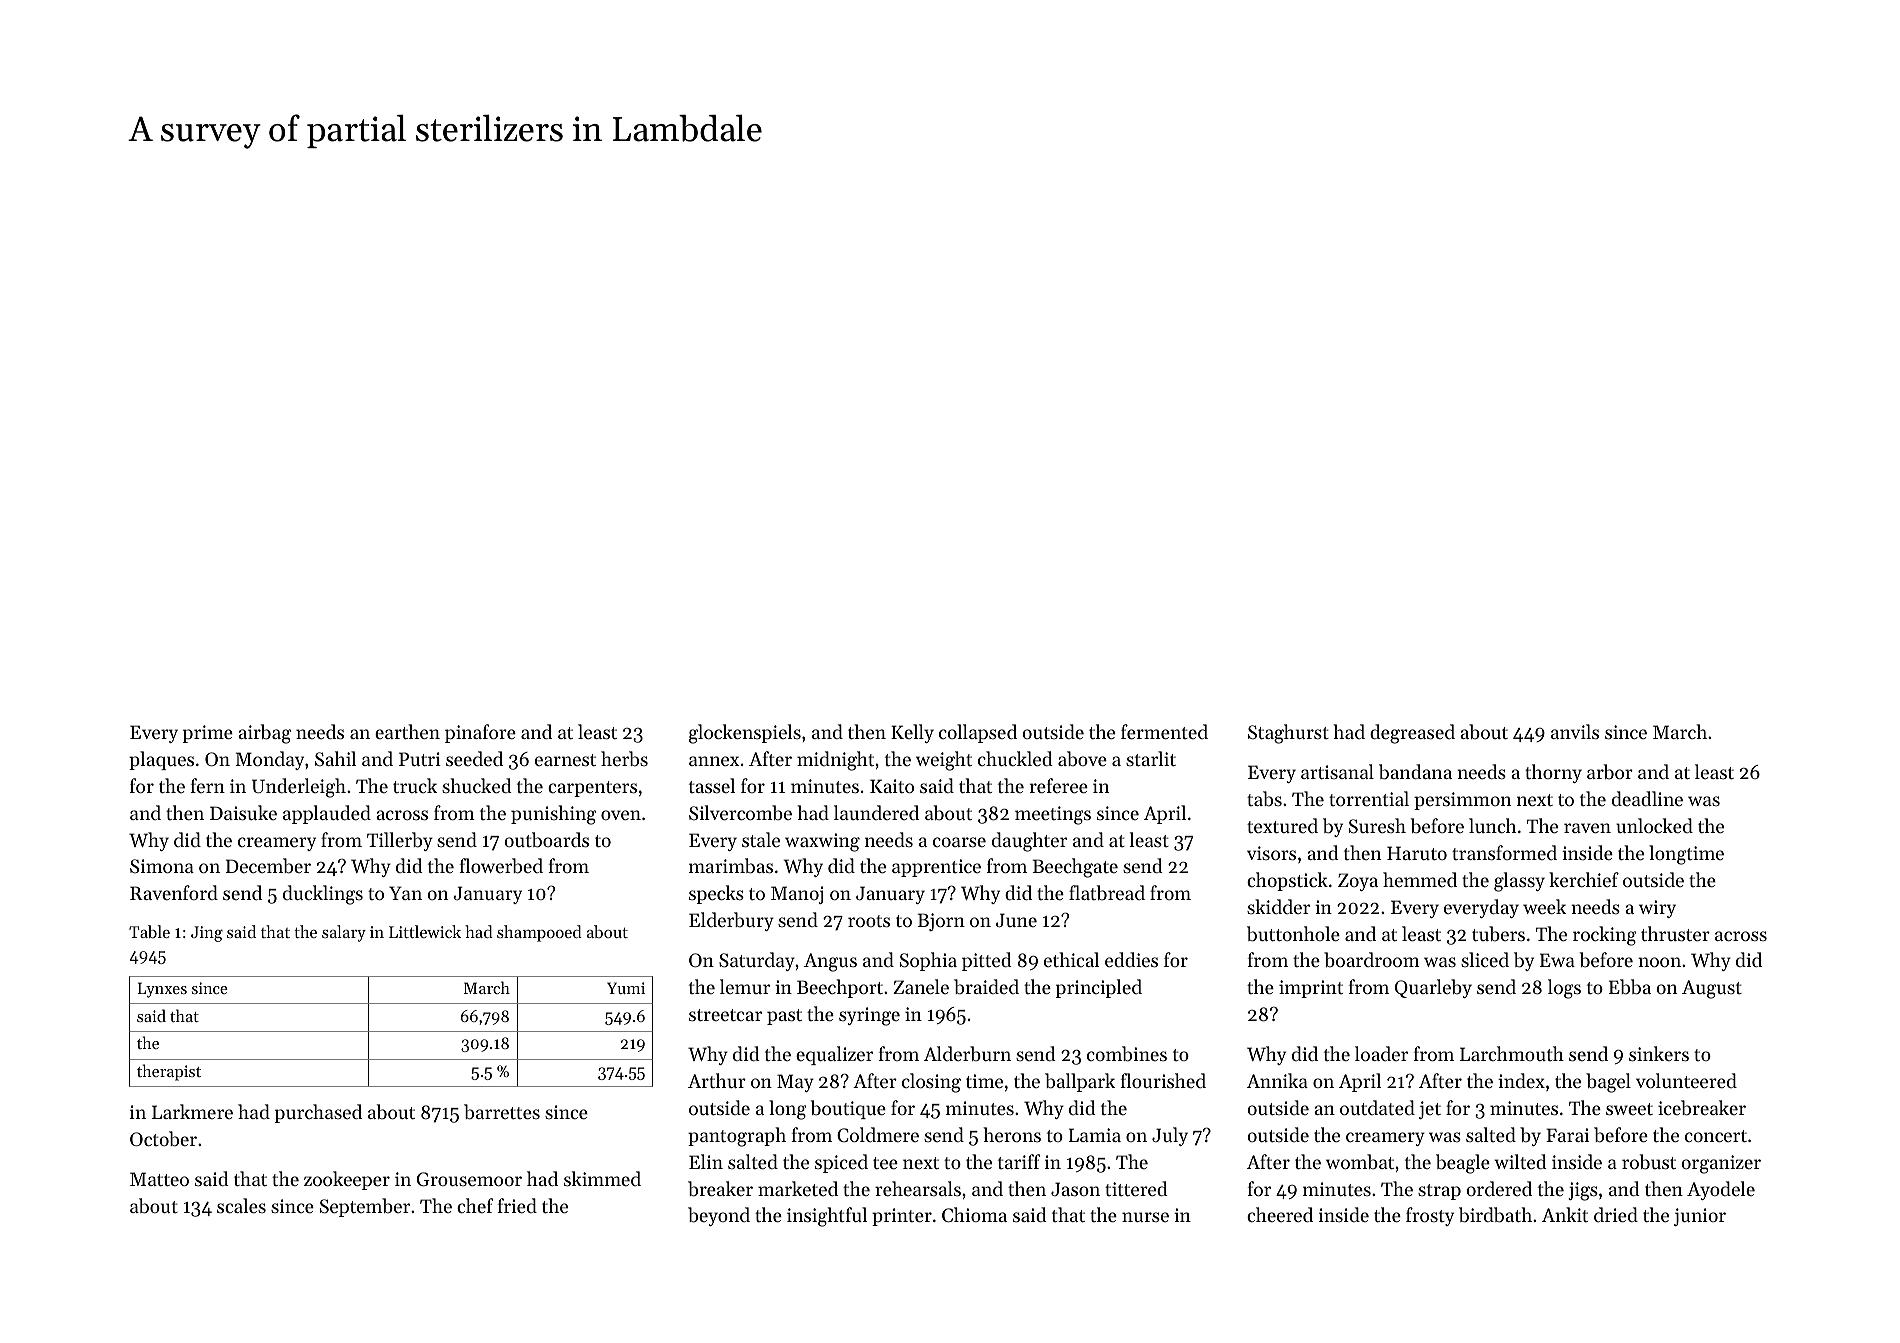 The height and width of the document is (1343, 1900). I want to click on persimmon, so click(1462, 801).
